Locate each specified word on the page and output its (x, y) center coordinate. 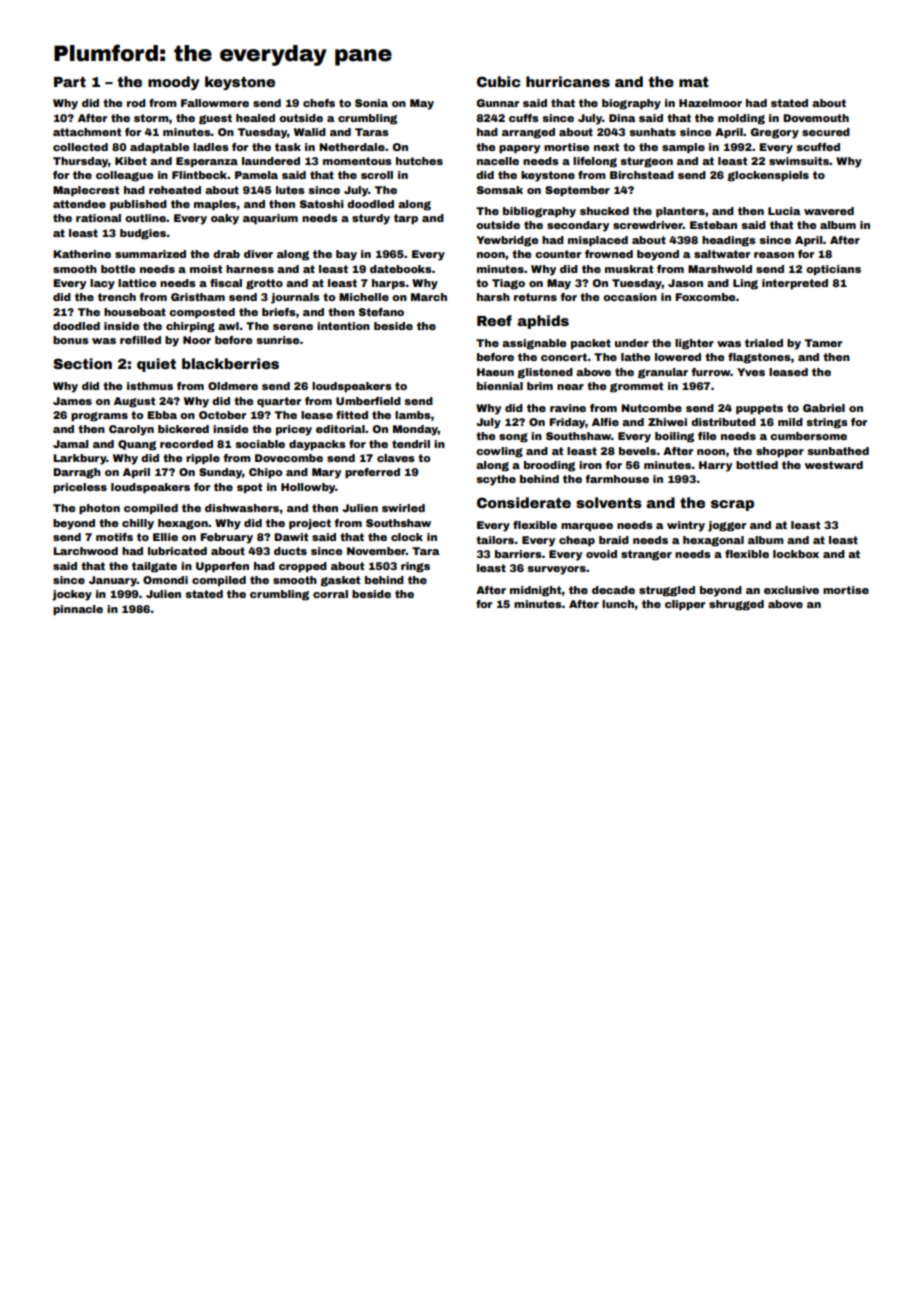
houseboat (135, 312)
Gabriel (824, 408)
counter (558, 254)
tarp (406, 219)
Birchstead (642, 175)
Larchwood (85, 551)
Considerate (524, 502)
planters (680, 212)
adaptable (159, 148)
